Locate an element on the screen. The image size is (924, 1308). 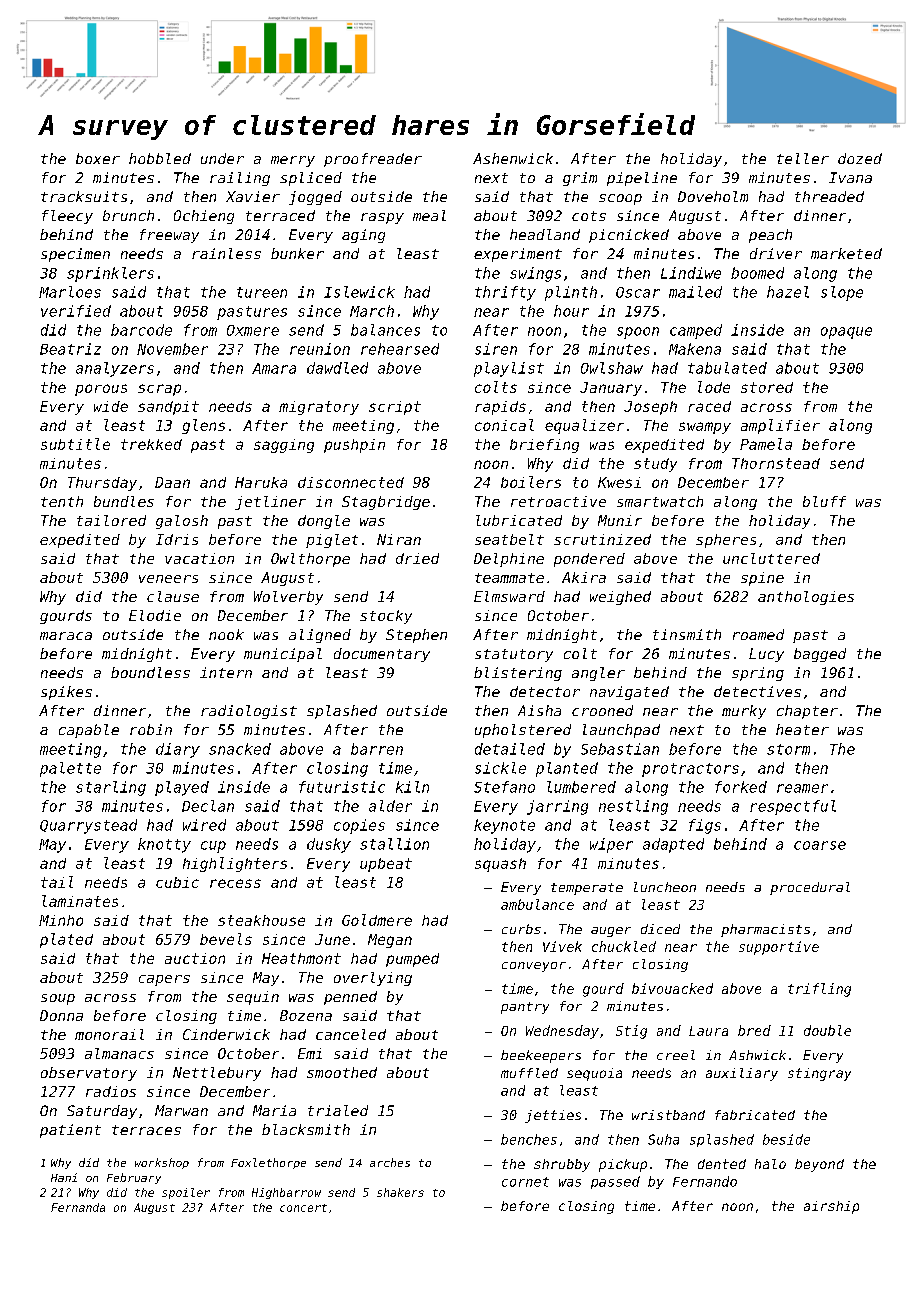
Donna is located at coordinates (61, 1015).
